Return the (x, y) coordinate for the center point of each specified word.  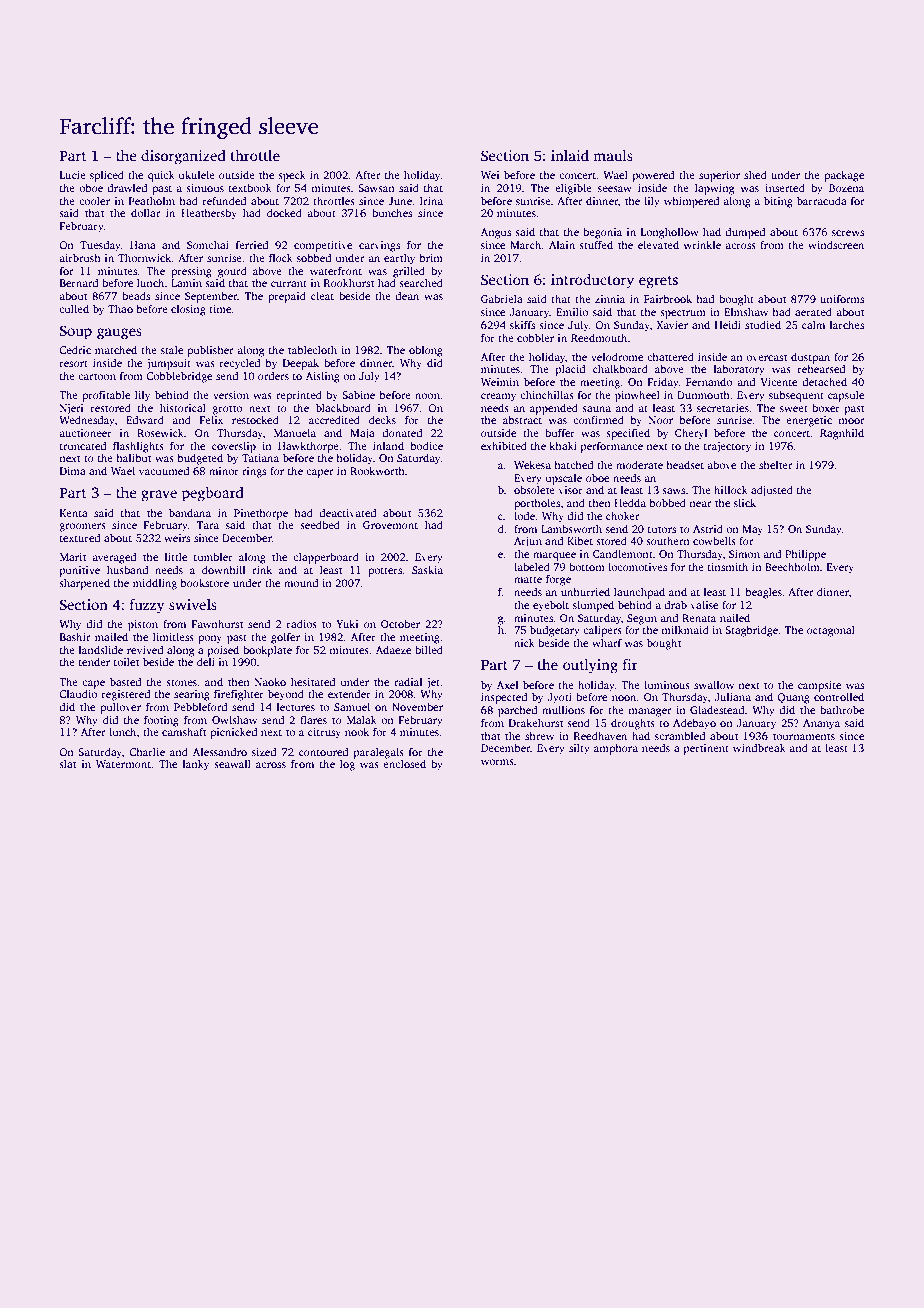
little (176, 556)
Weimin (500, 382)
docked (284, 212)
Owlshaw (234, 719)
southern (668, 540)
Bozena (846, 188)
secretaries (723, 408)
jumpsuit (168, 364)
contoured (324, 752)
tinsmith (728, 566)
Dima (73, 471)
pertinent (706, 749)
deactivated (348, 513)
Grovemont (390, 525)
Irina (431, 201)
